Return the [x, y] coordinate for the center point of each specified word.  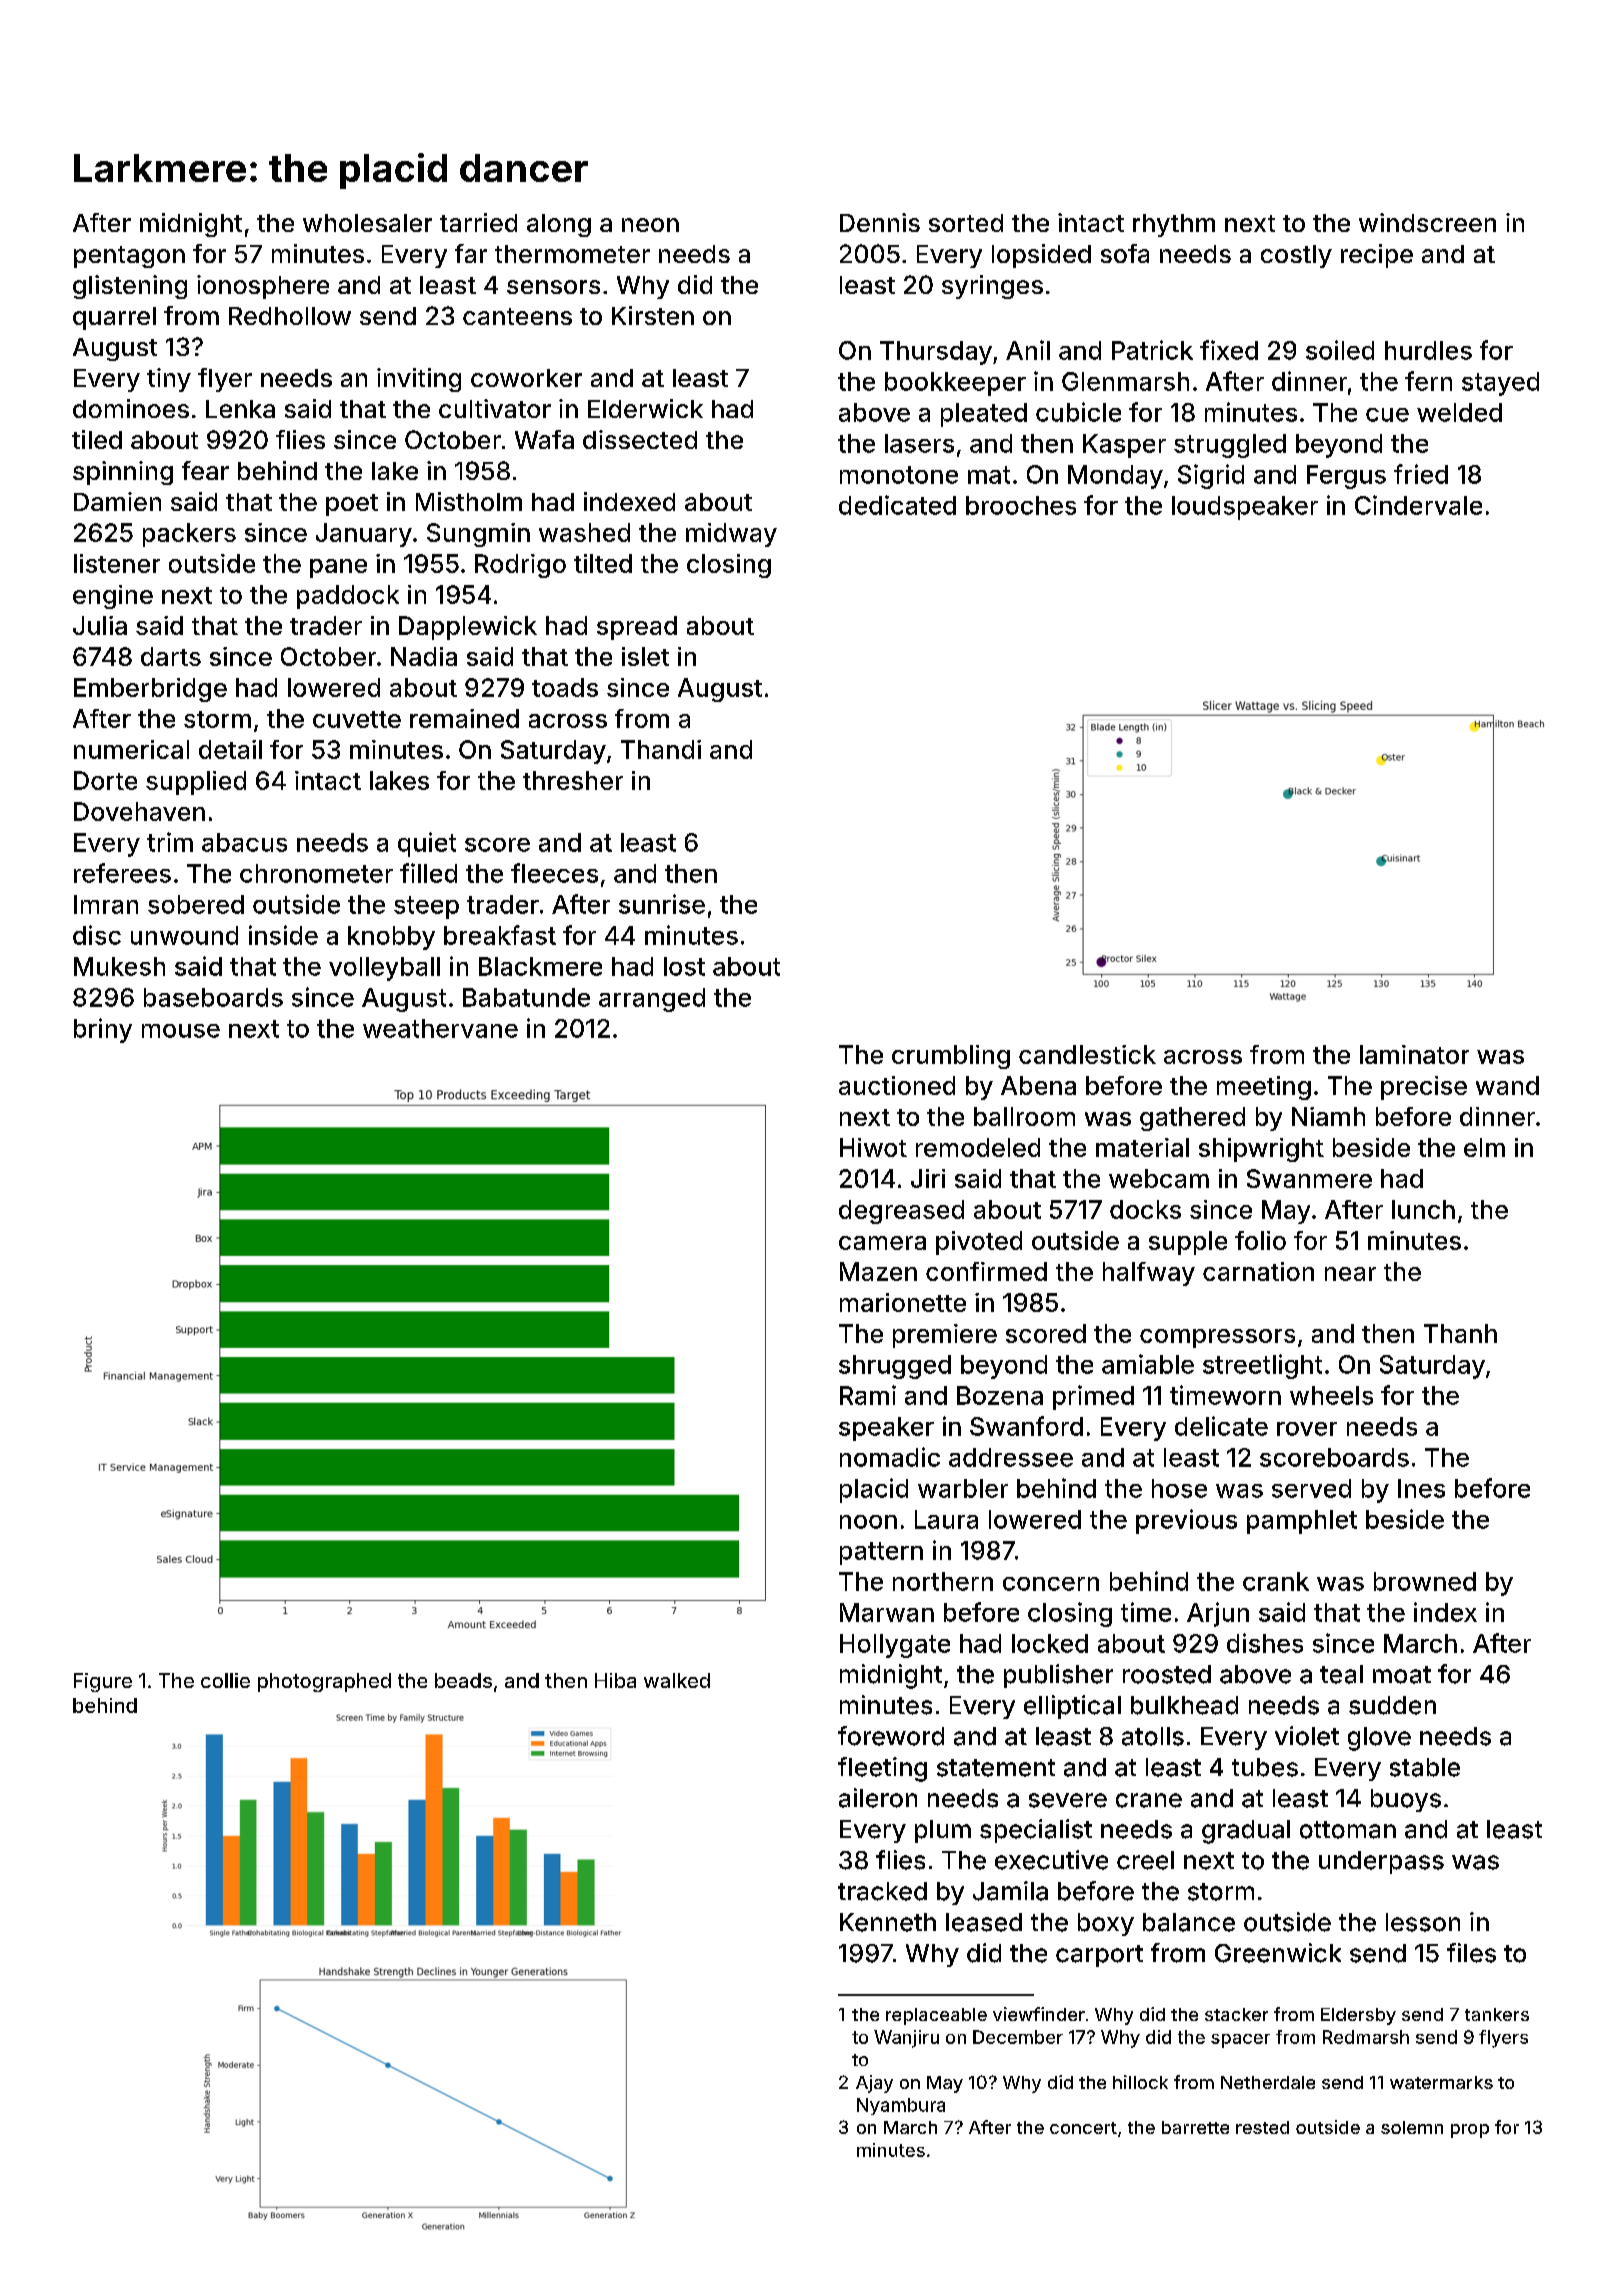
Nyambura [901, 2106]
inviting [419, 380]
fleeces [554, 873]
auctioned [897, 1085]
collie [225, 1680]
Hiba [615, 1680]
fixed [1229, 350]
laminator [1414, 1054]
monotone [899, 475]
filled [428, 873]
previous [1186, 1521]
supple [1188, 1243]
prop [1470, 2131]
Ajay [874, 2084]
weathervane [440, 1028]
